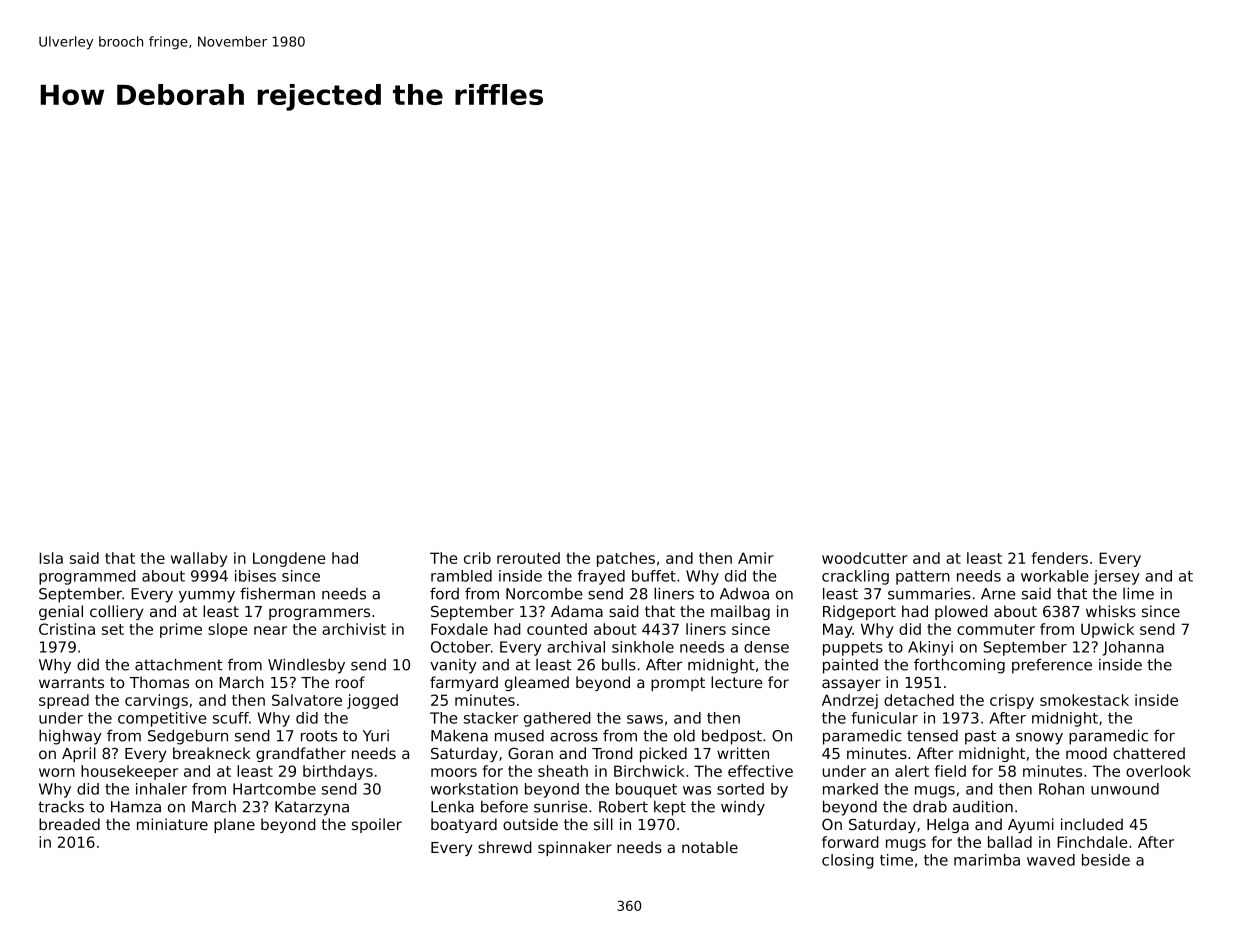 This image has width=1233, height=952. What do you see at coordinates (530, 753) in the image?
I see `Goran` at bounding box center [530, 753].
